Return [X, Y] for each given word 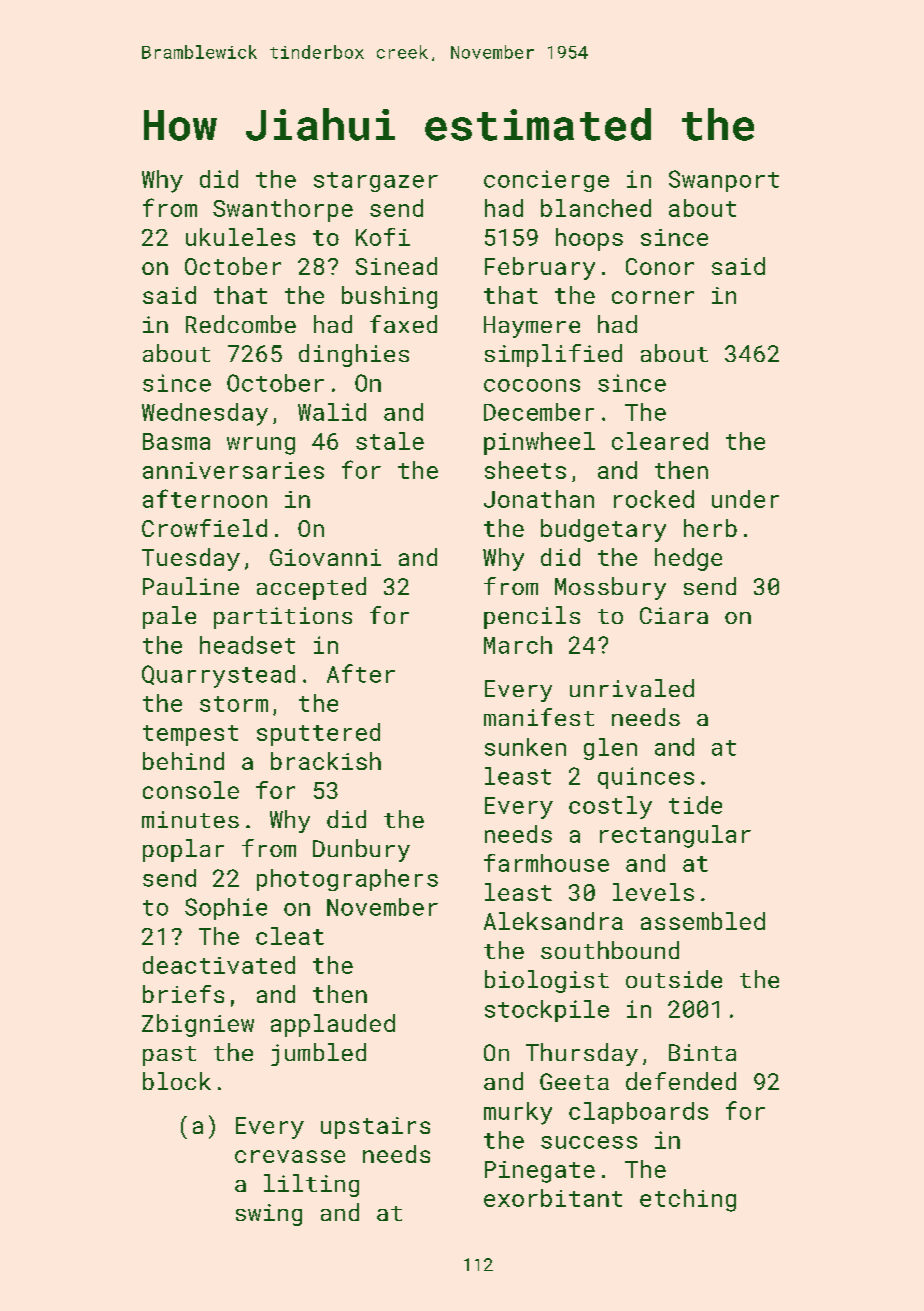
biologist [547, 981]
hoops [589, 239]
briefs [183, 994]
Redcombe [241, 324]
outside [674, 979]
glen [610, 749]
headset [247, 645]
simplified [553, 355]
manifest [539, 717]
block [177, 1081]
